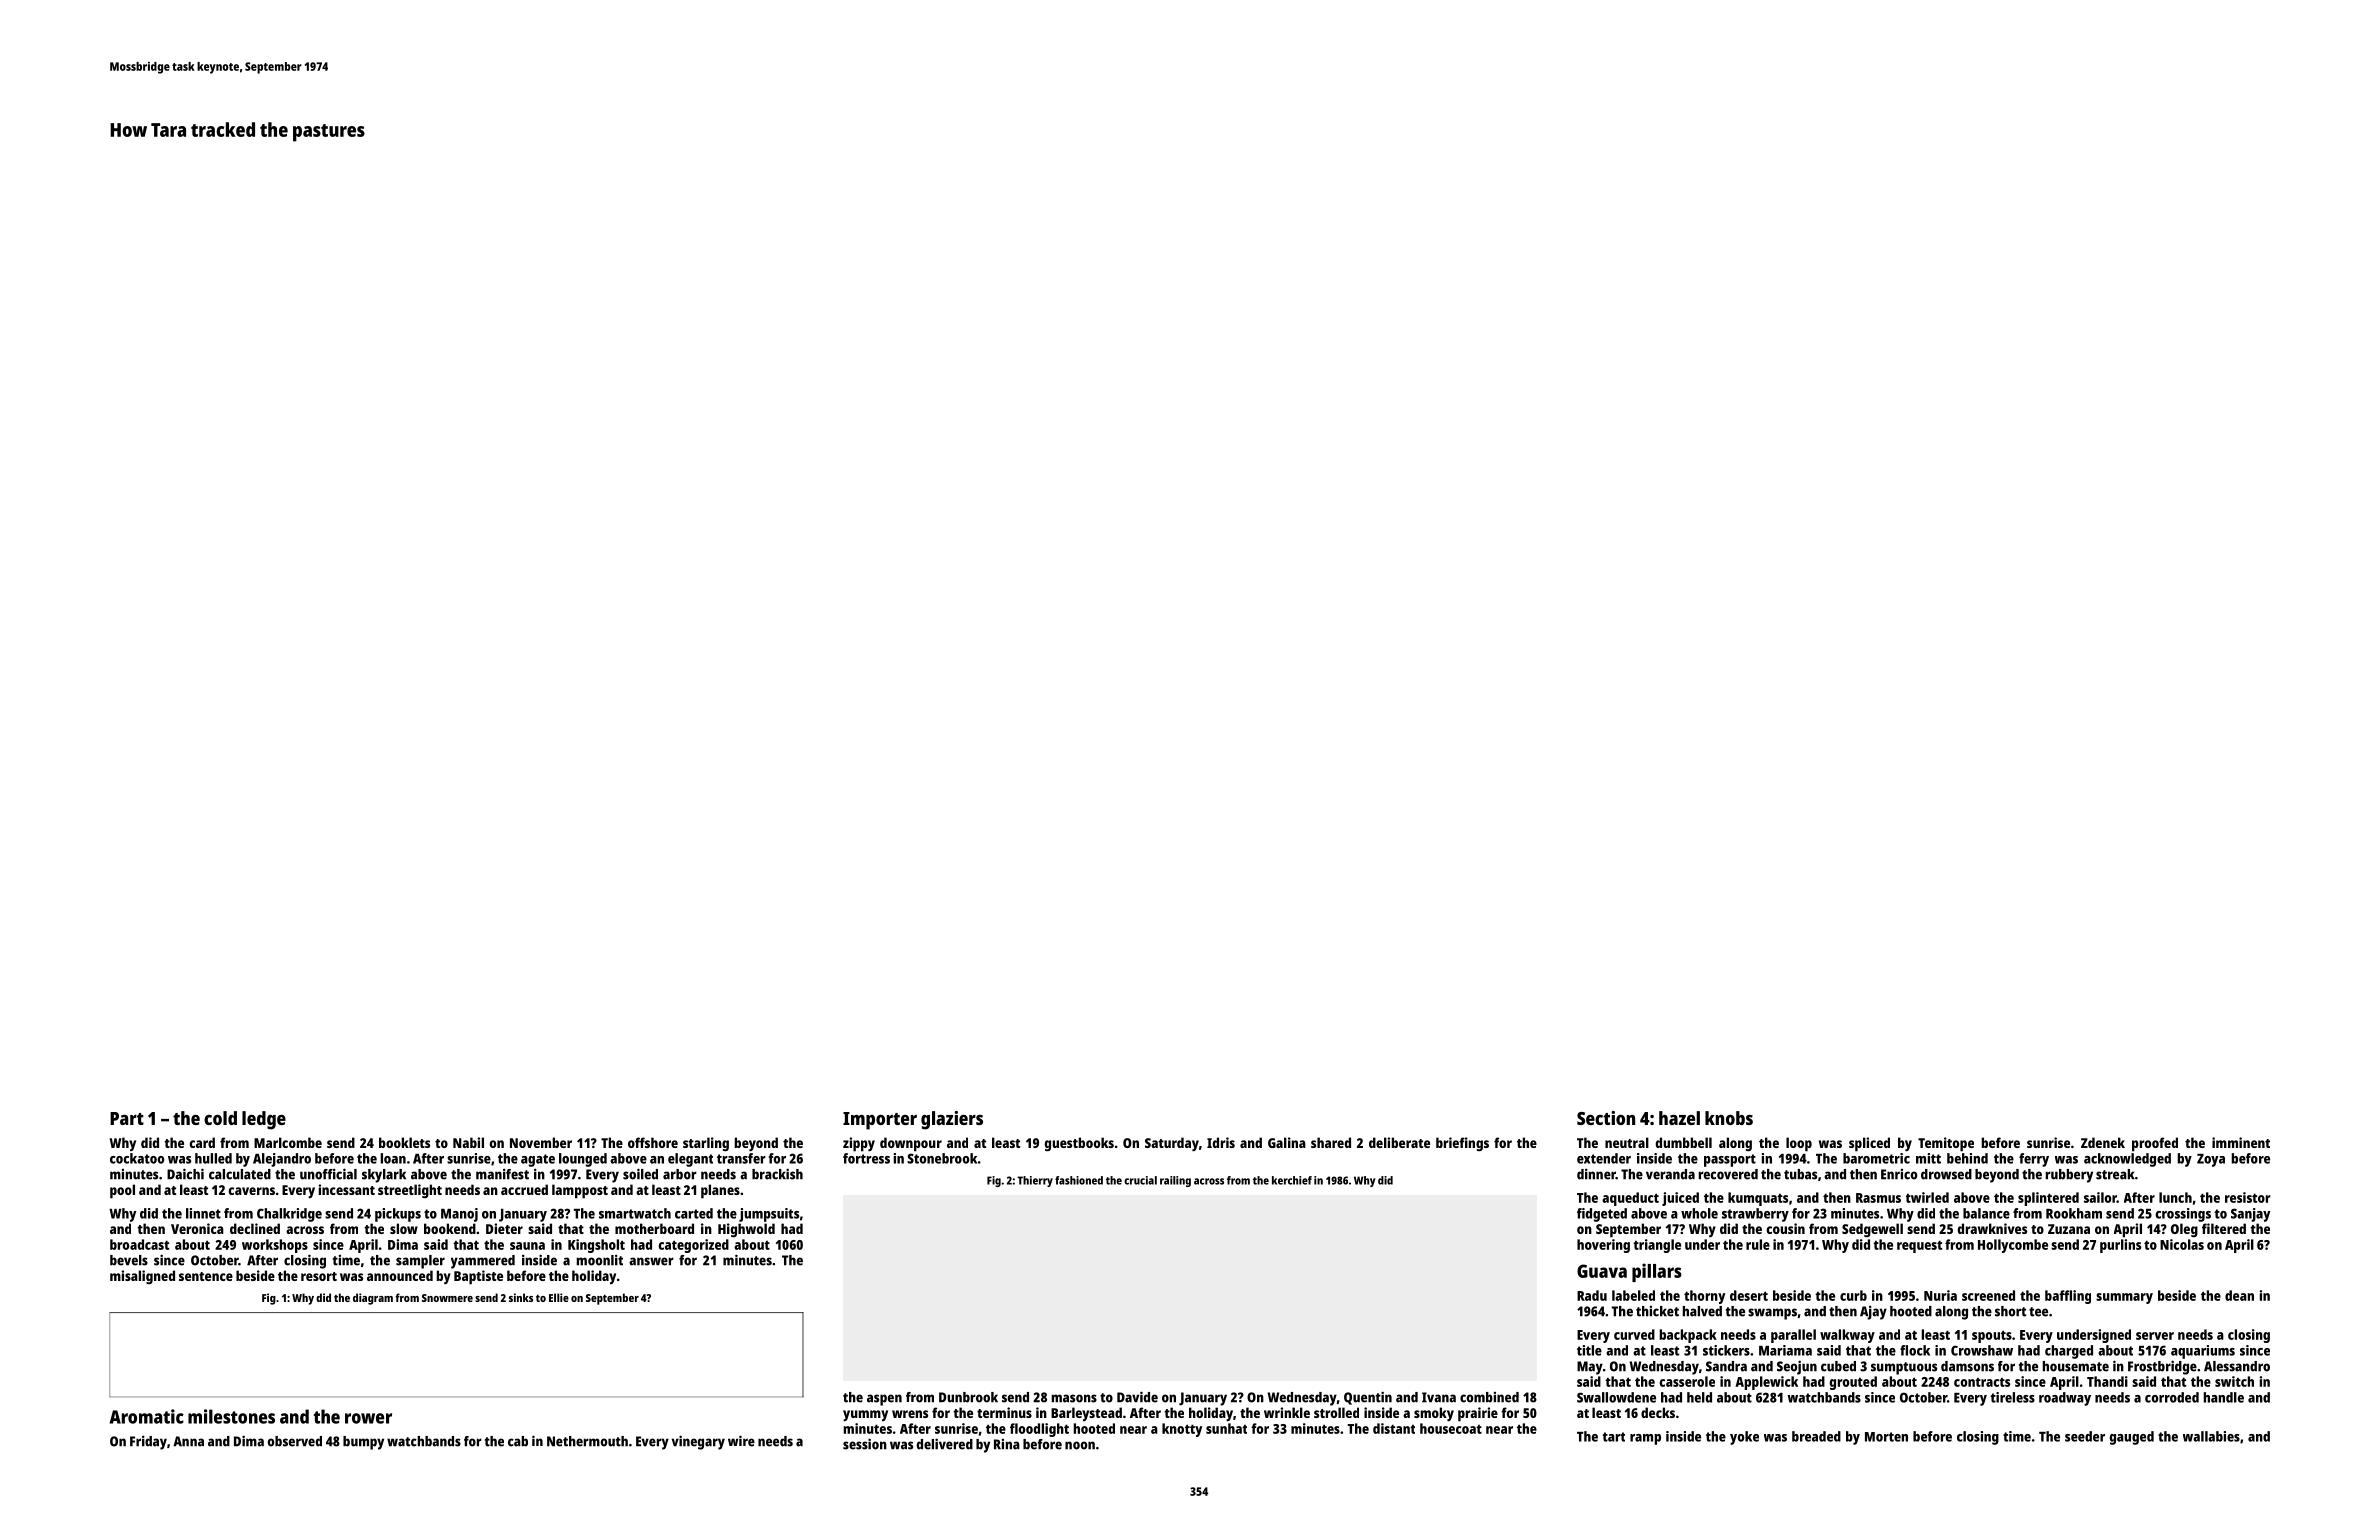 Image resolution: width=2380 pixels, height=1540 pixels. I want to click on May, so click(1590, 1368).
